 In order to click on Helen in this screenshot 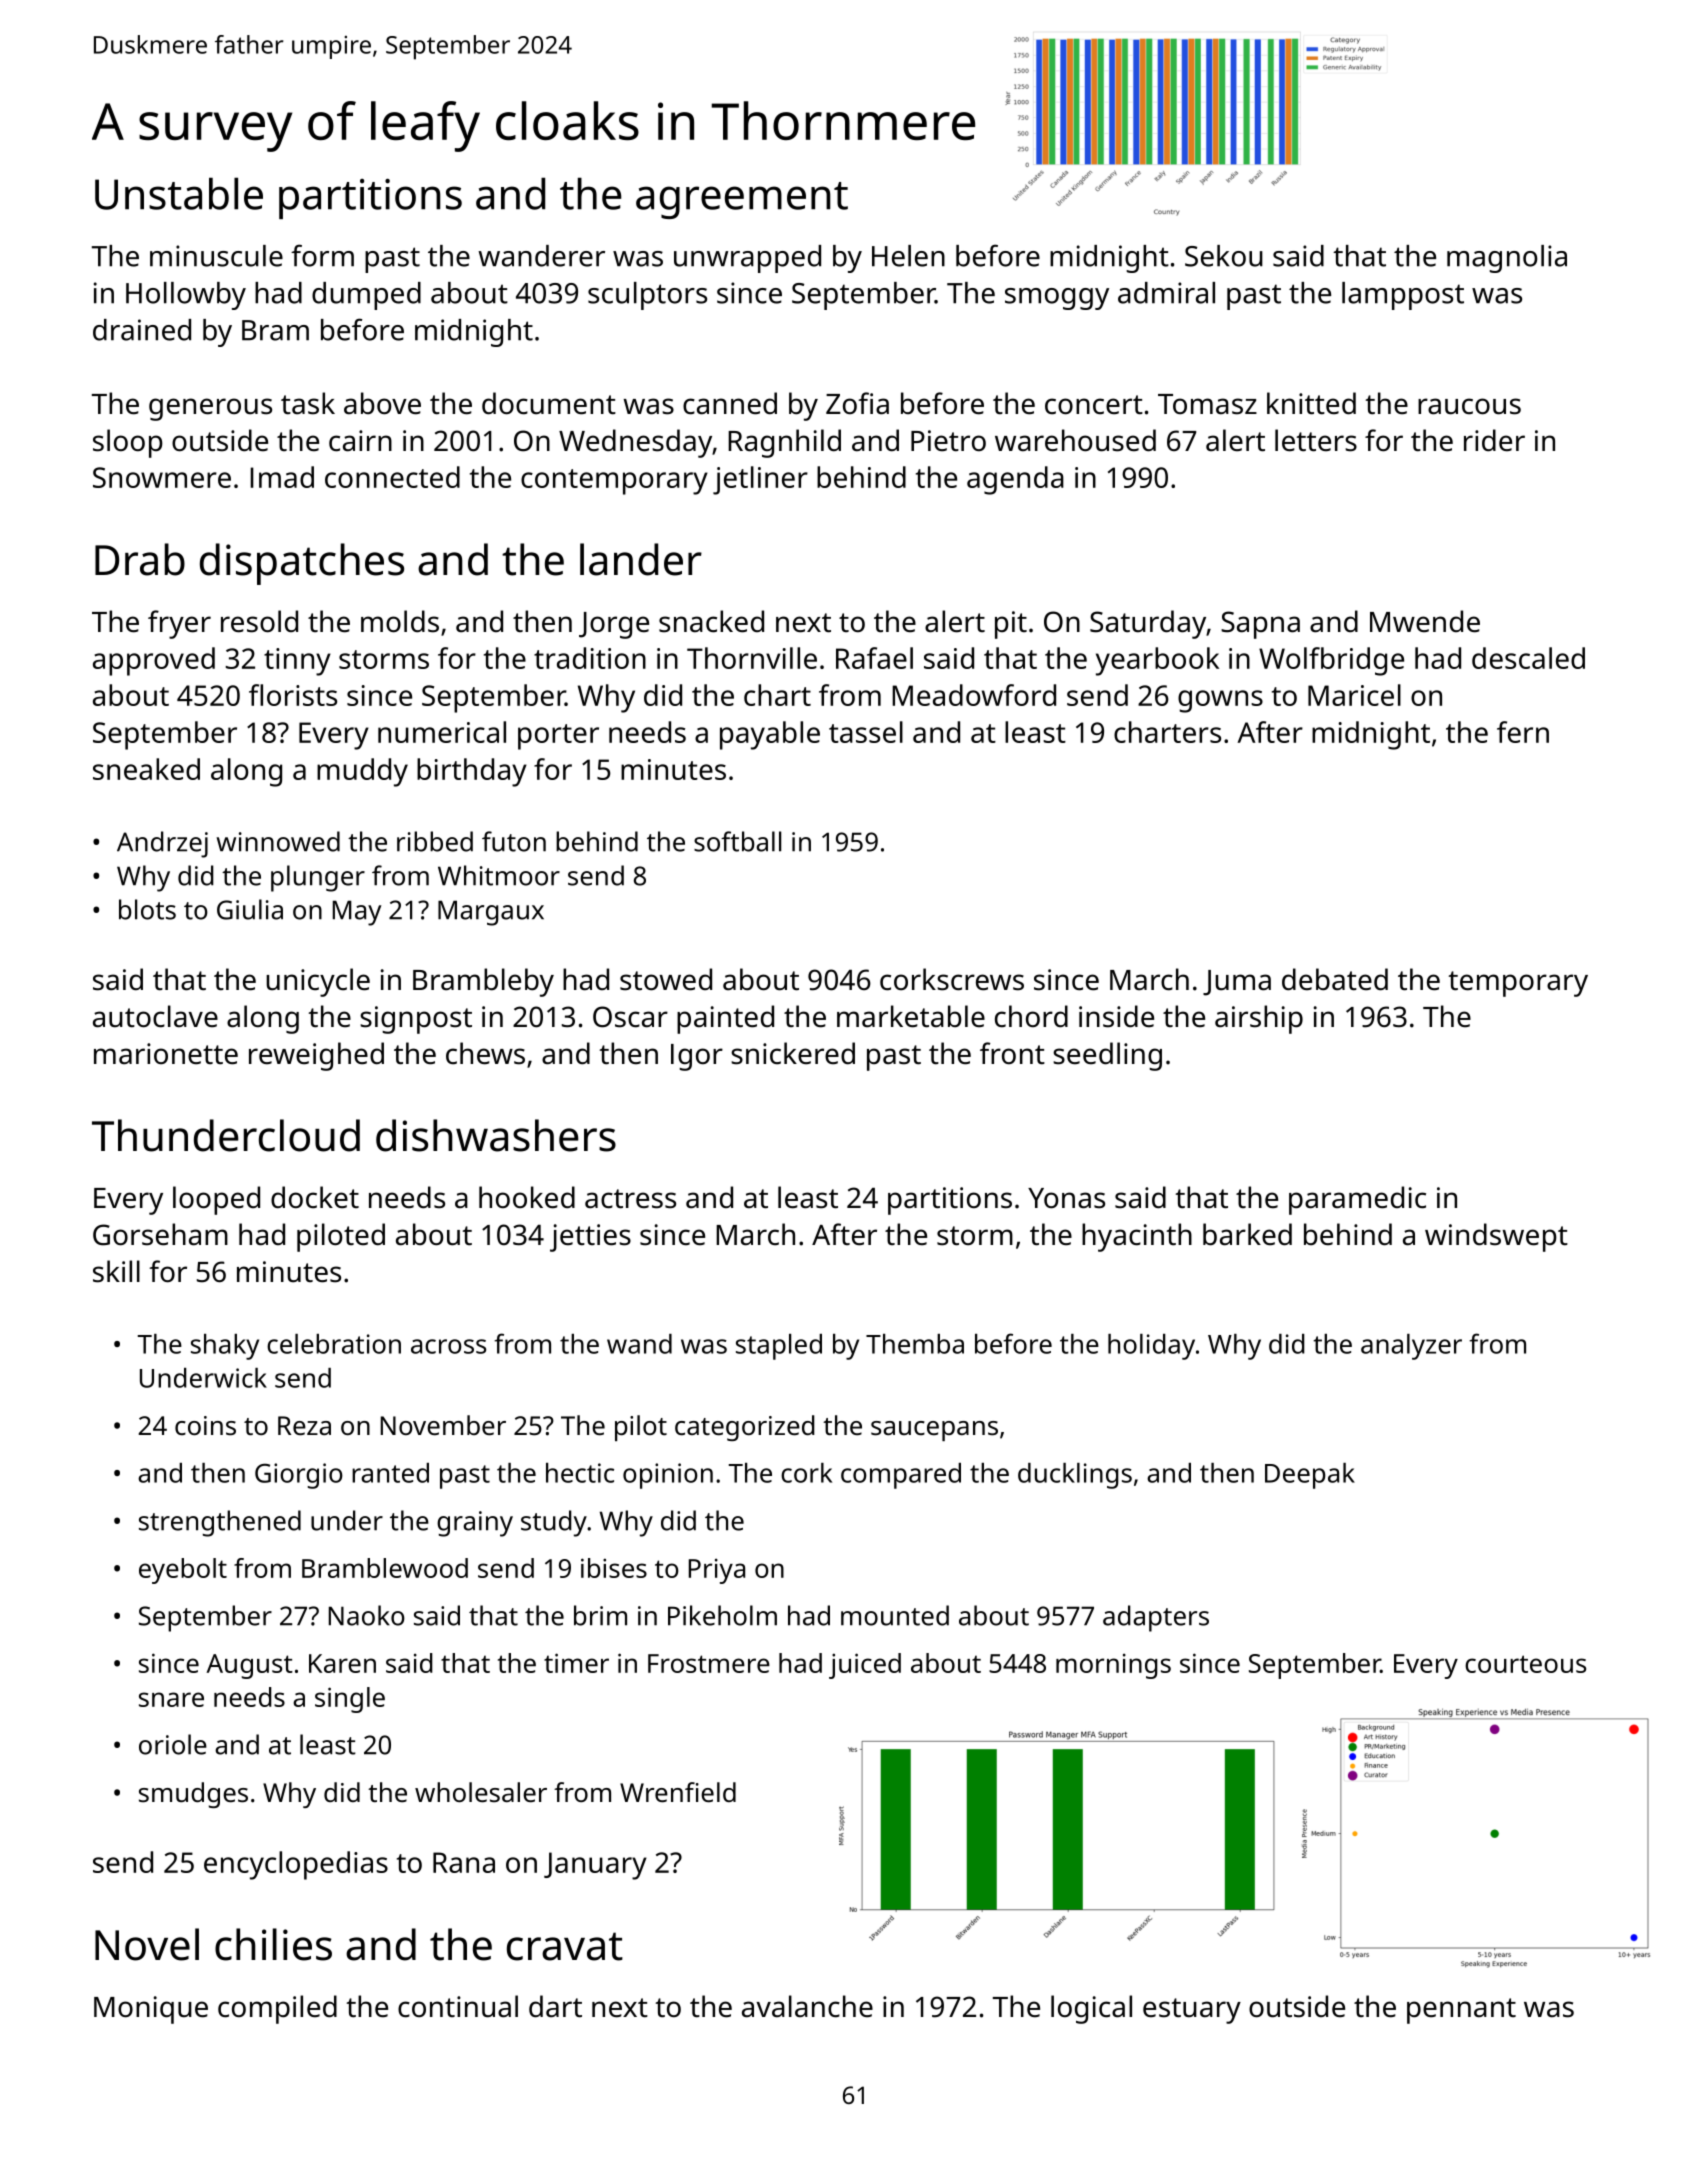, I will do `click(908, 256)`.
